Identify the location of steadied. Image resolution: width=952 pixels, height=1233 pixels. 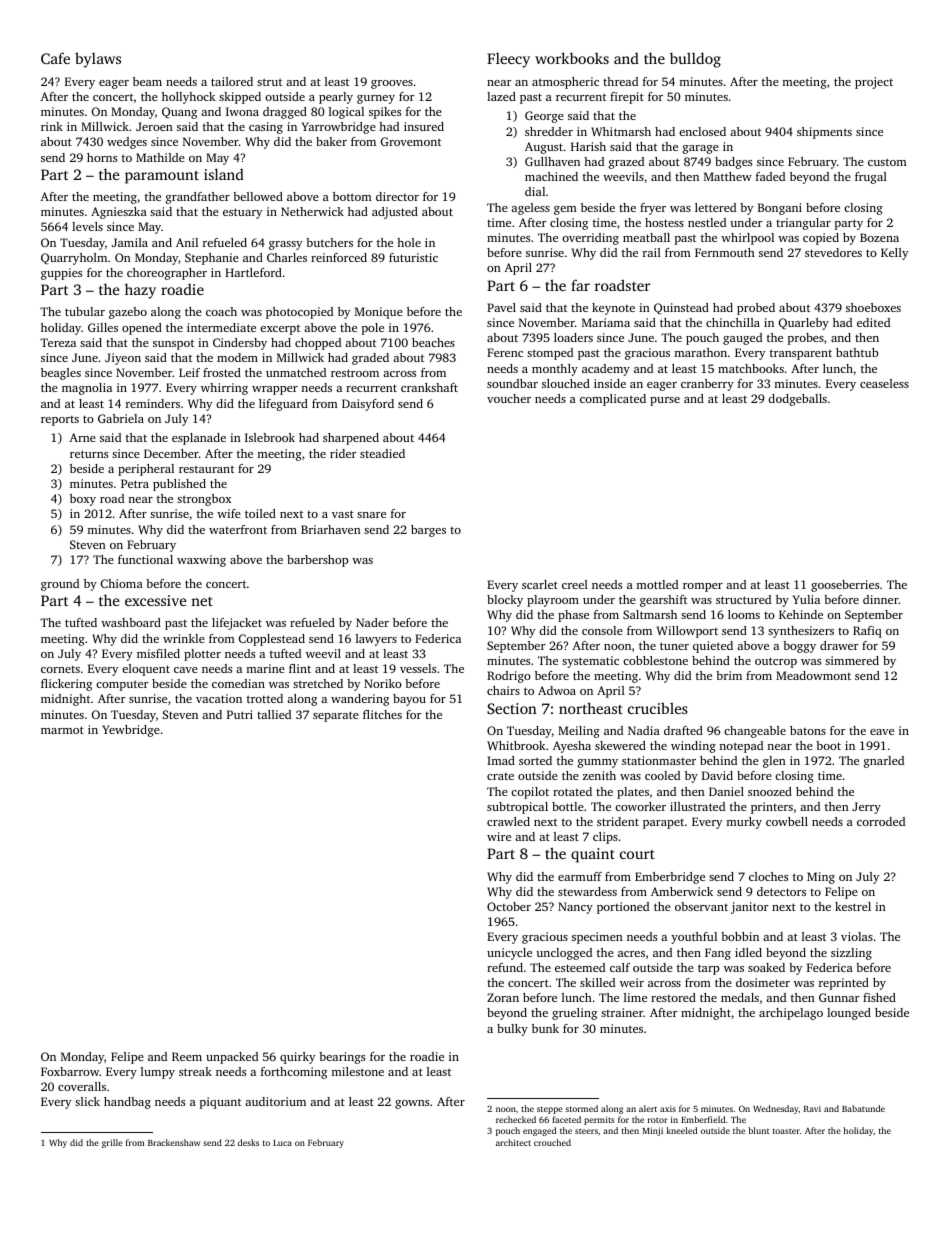
(382, 453).
